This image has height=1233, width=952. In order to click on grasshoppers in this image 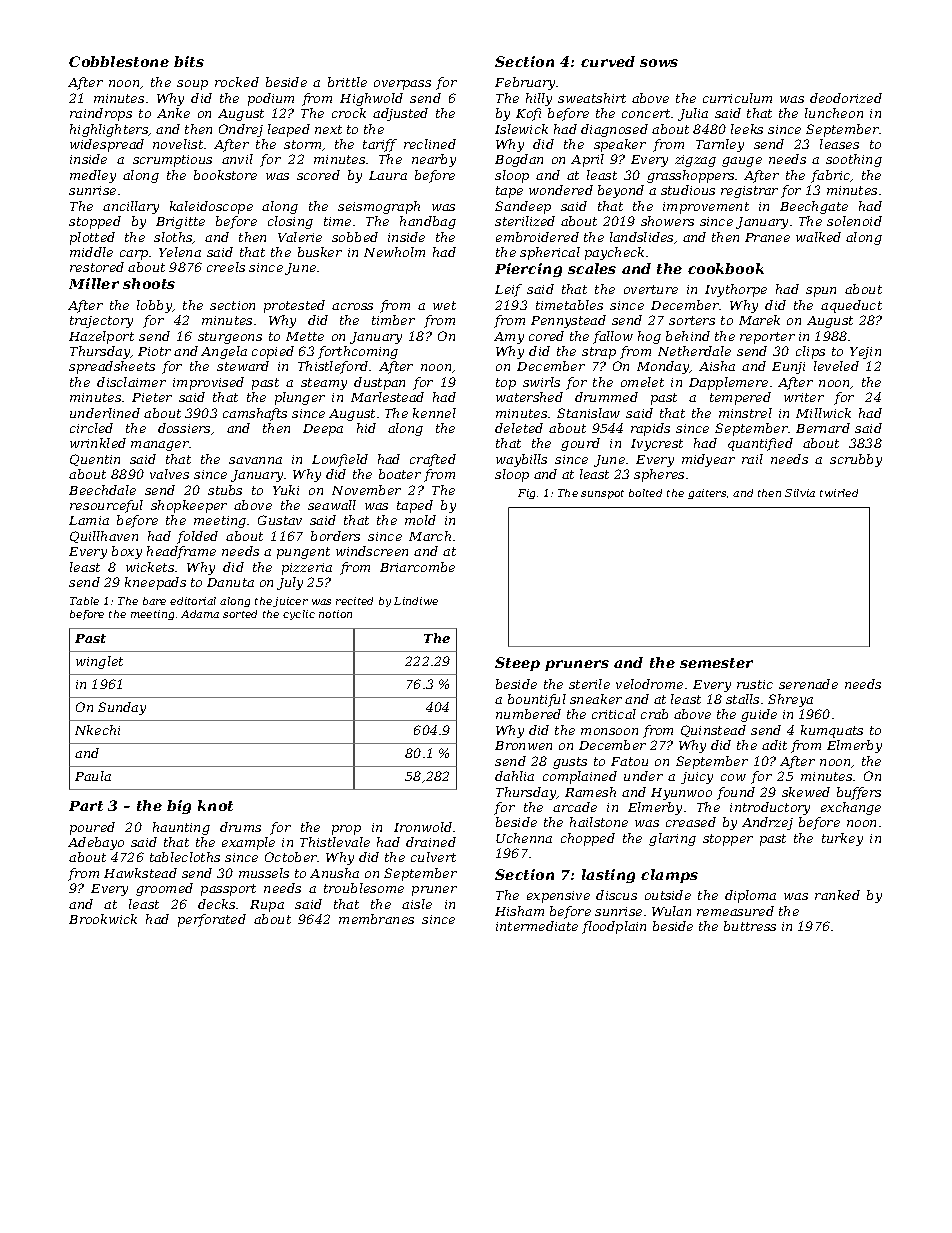, I will do `click(690, 176)`.
